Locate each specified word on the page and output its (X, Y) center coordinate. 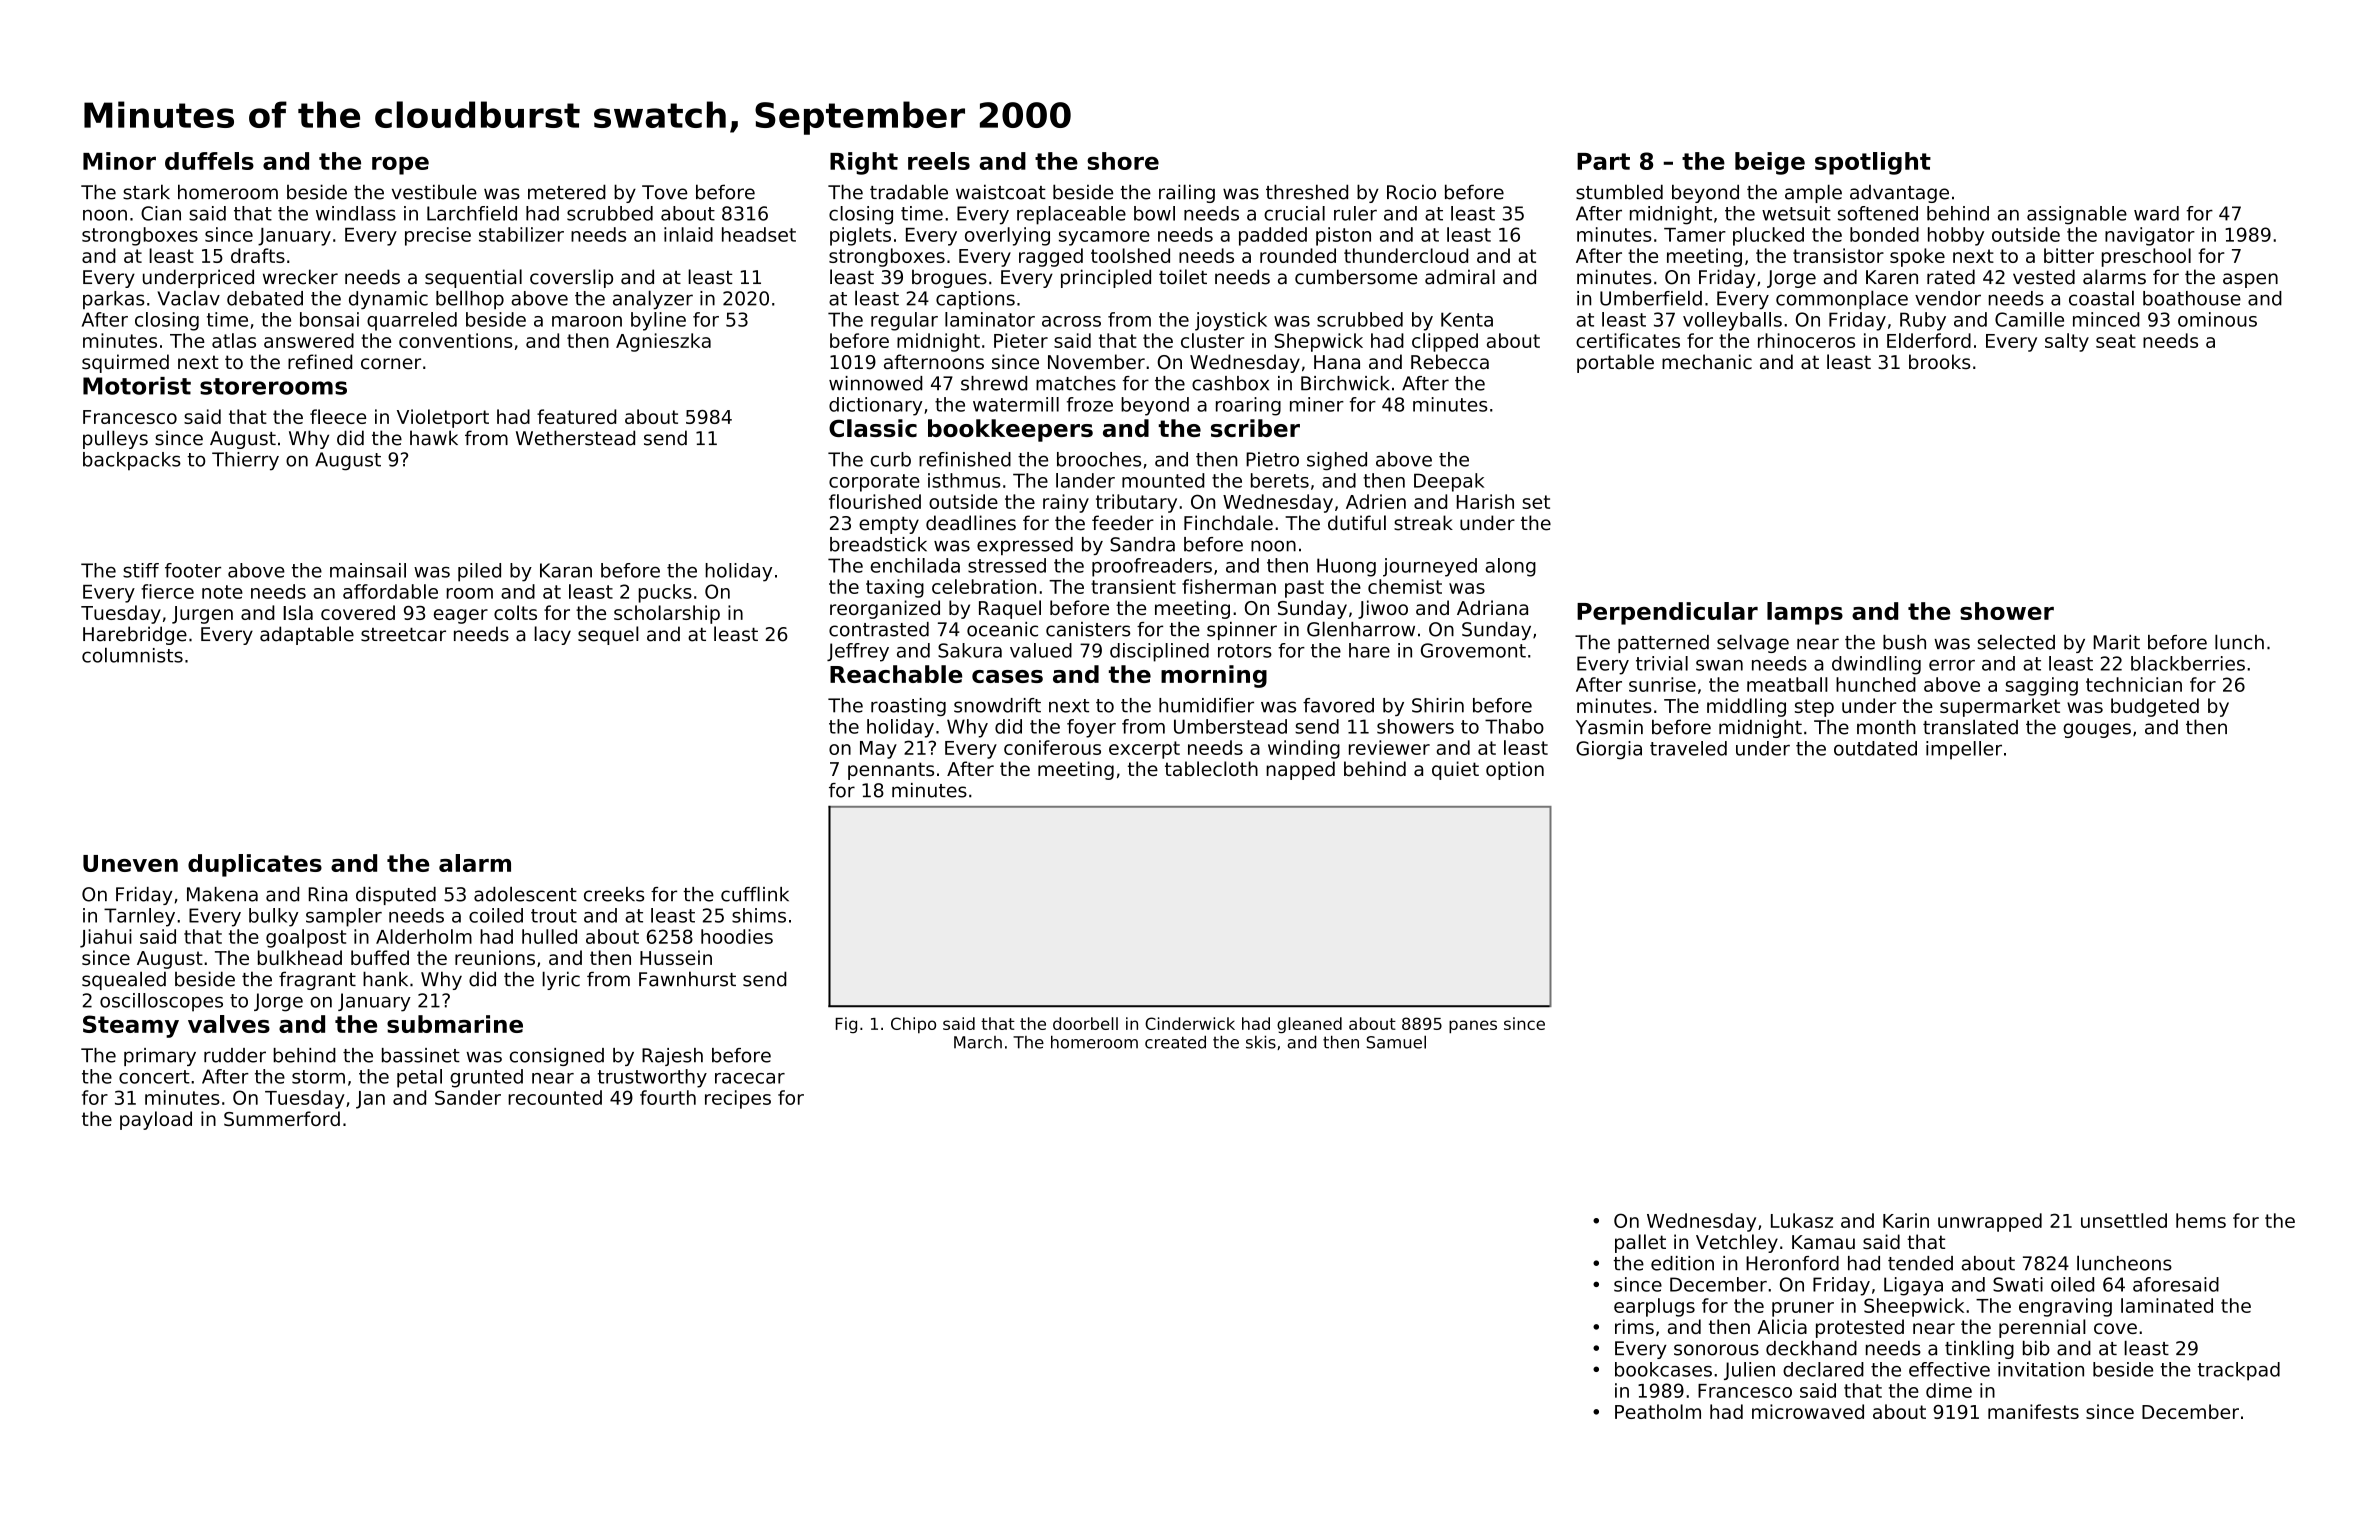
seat (2116, 341)
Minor (119, 161)
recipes (738, 1099)
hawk (434, 438)
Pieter (1021, 340)
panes (1473, 1027)
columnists (132, 655)
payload (156, 1120)
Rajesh (672, 1057)
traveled (1688, 748)
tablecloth (1211, 768)
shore (1123, 161)
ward (2156, 213)
